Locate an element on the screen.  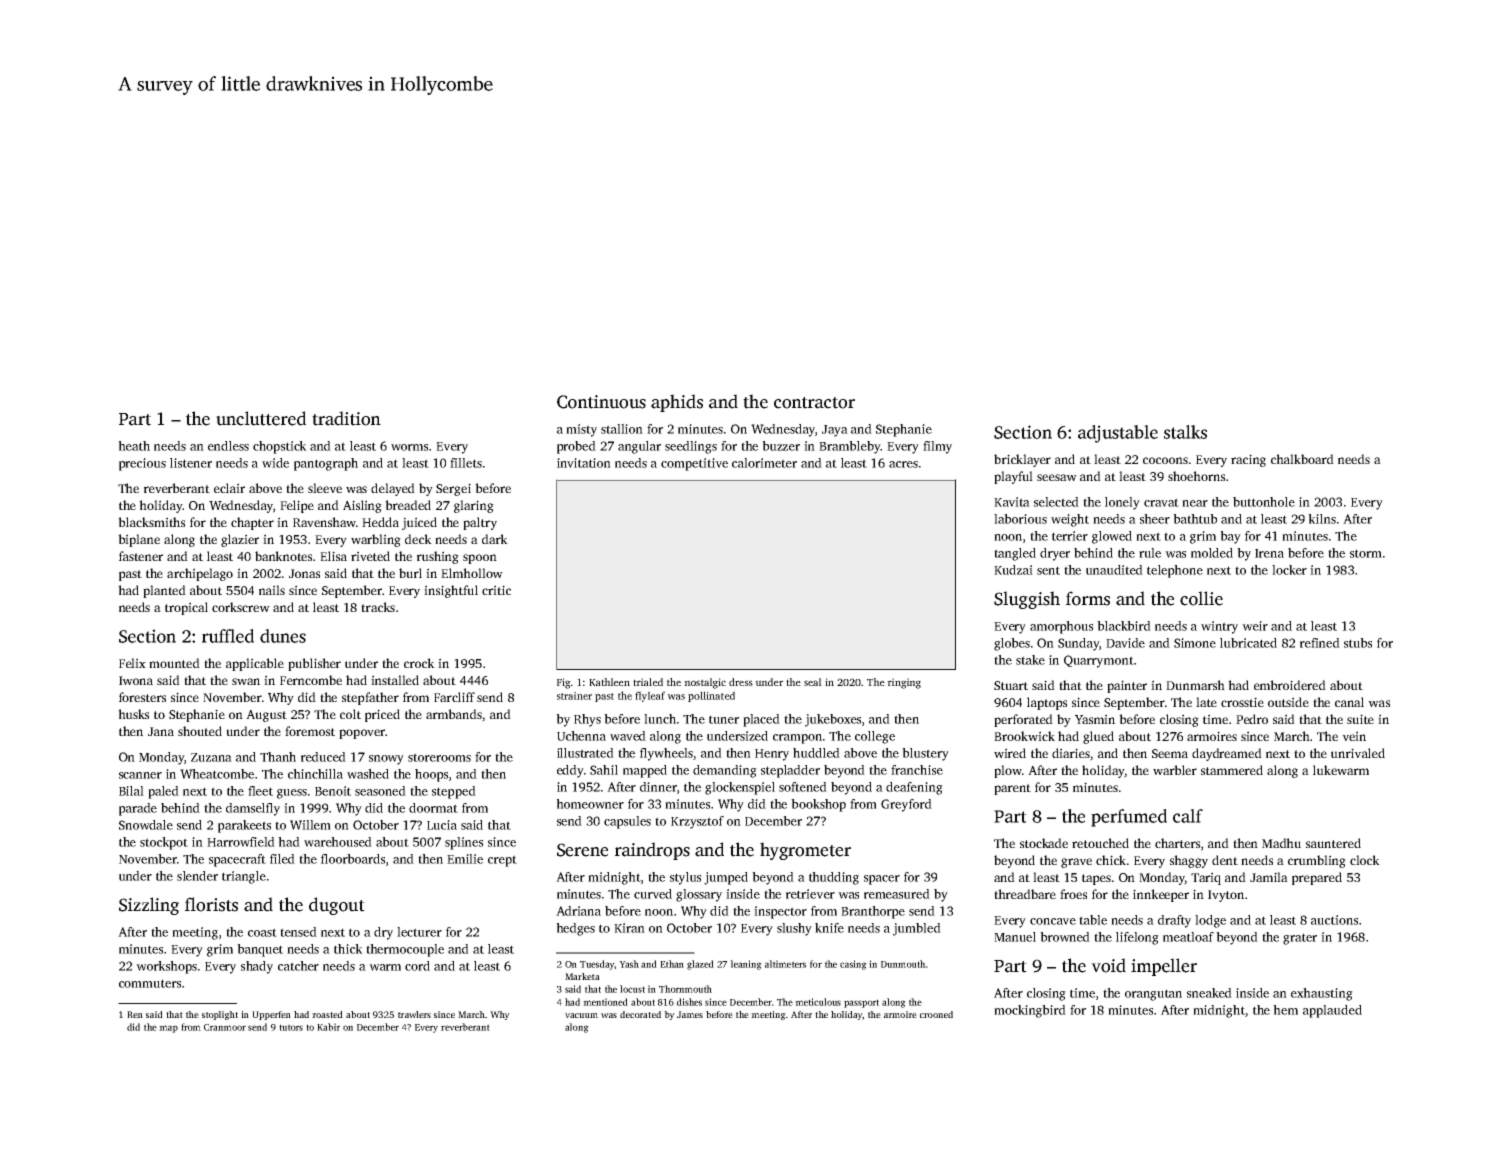
stallion is located at coordinates (622, 429).
